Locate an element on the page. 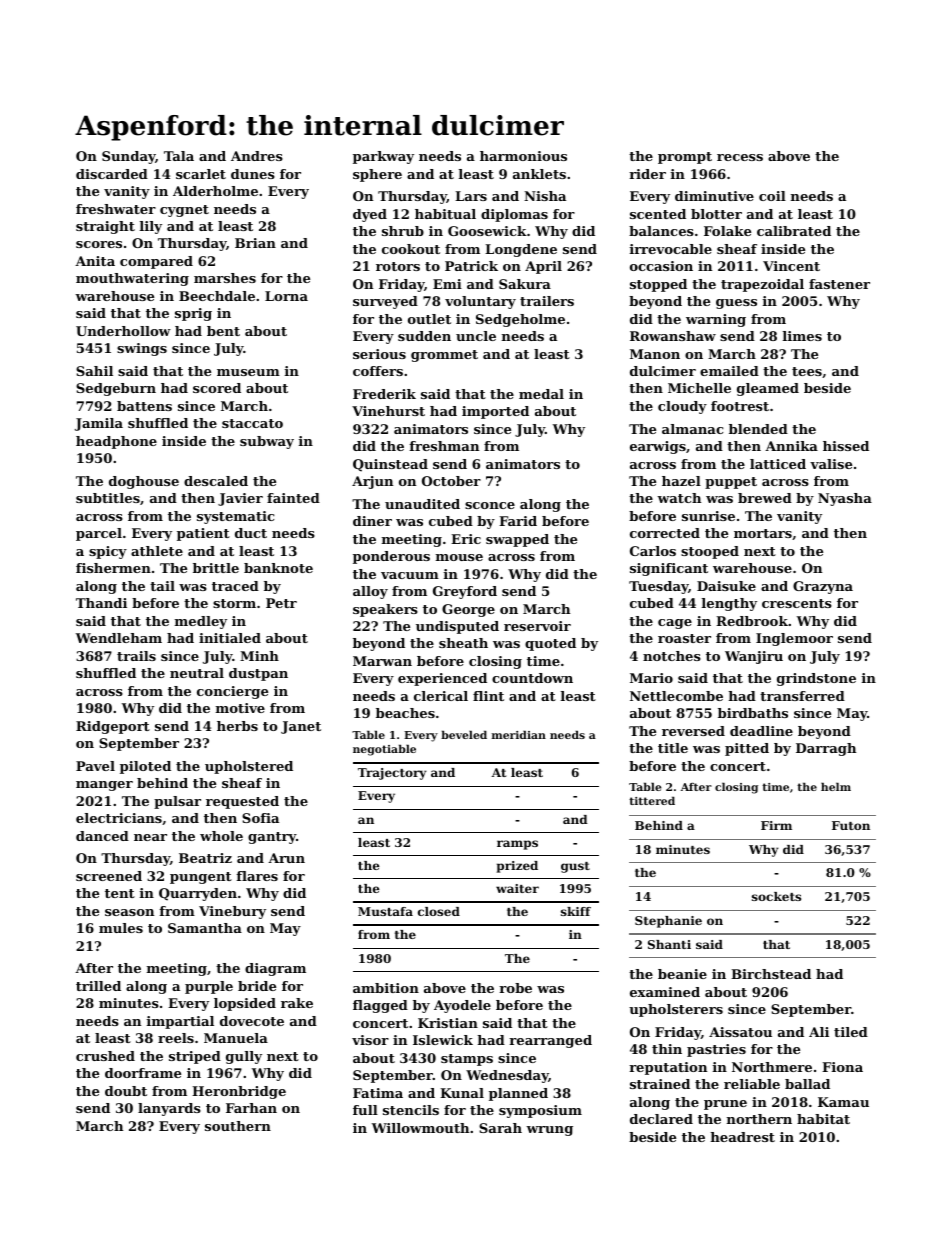 Image resolution: width=952 pixels, height=1233 pixels. fastener is located at coordinates (839, 284).
